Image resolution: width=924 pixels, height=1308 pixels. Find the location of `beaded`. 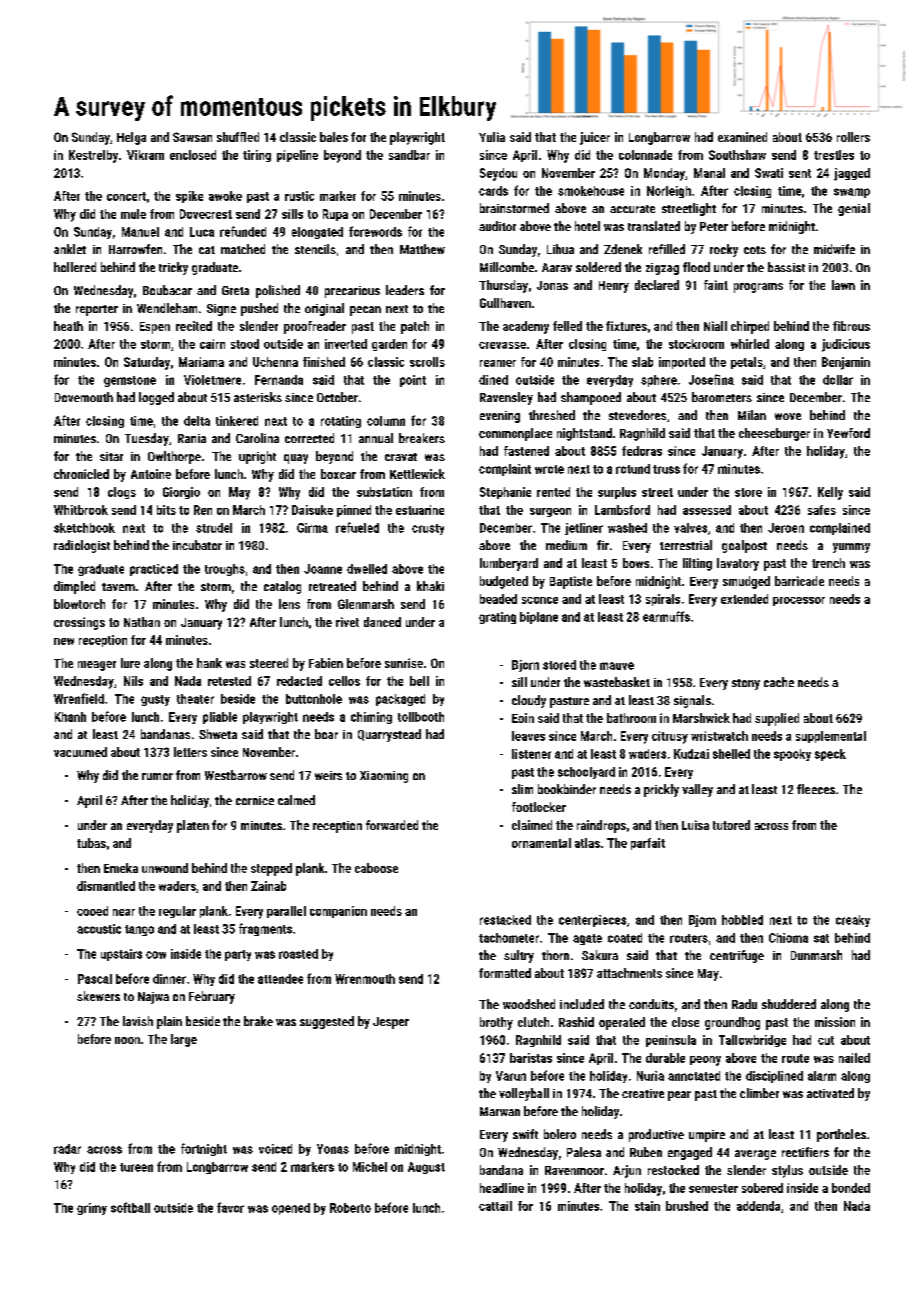

beaded is located at coordinates (498, 599).
